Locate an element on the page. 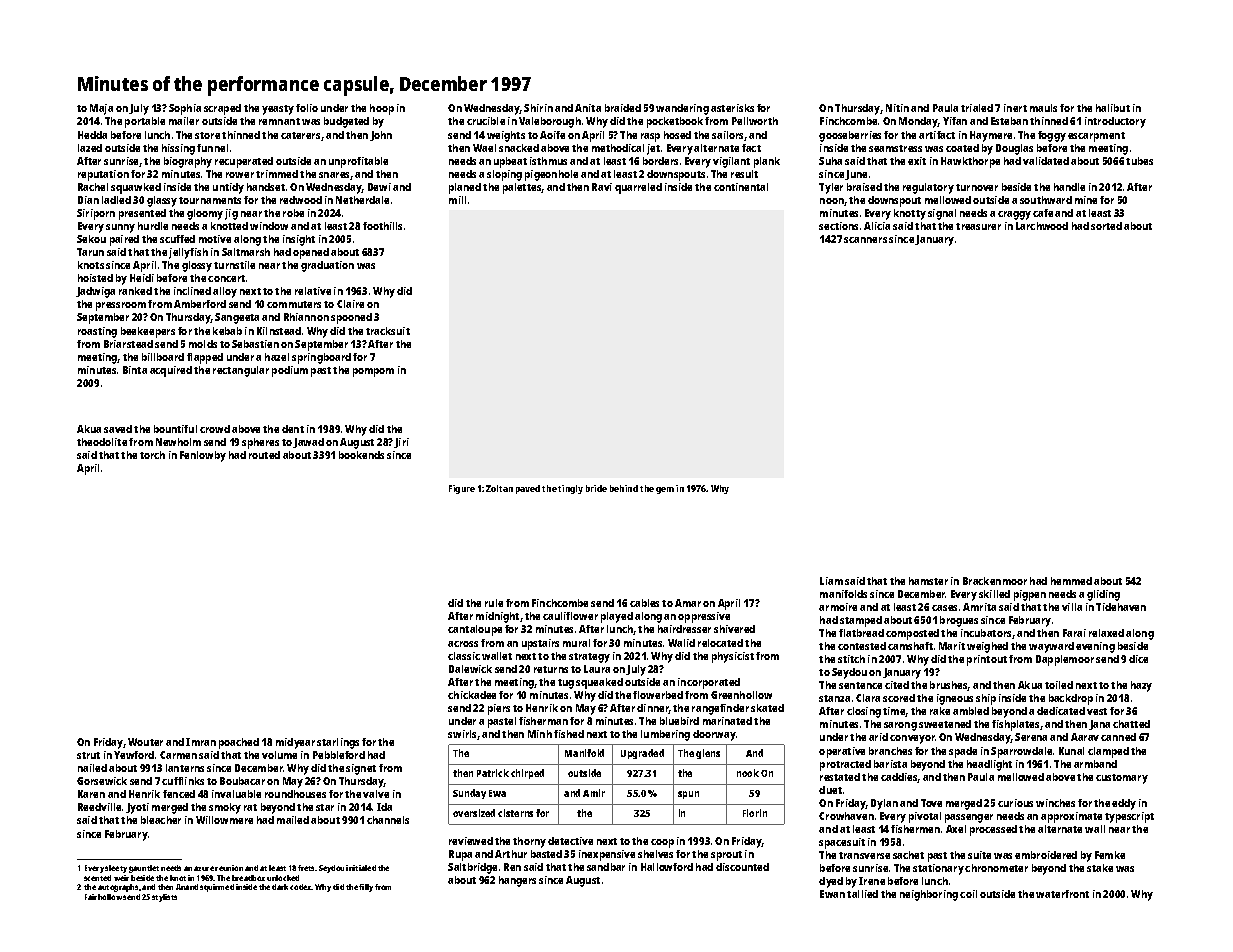 The image size is (1233, 952). across is located at coordinates (463, 644).
